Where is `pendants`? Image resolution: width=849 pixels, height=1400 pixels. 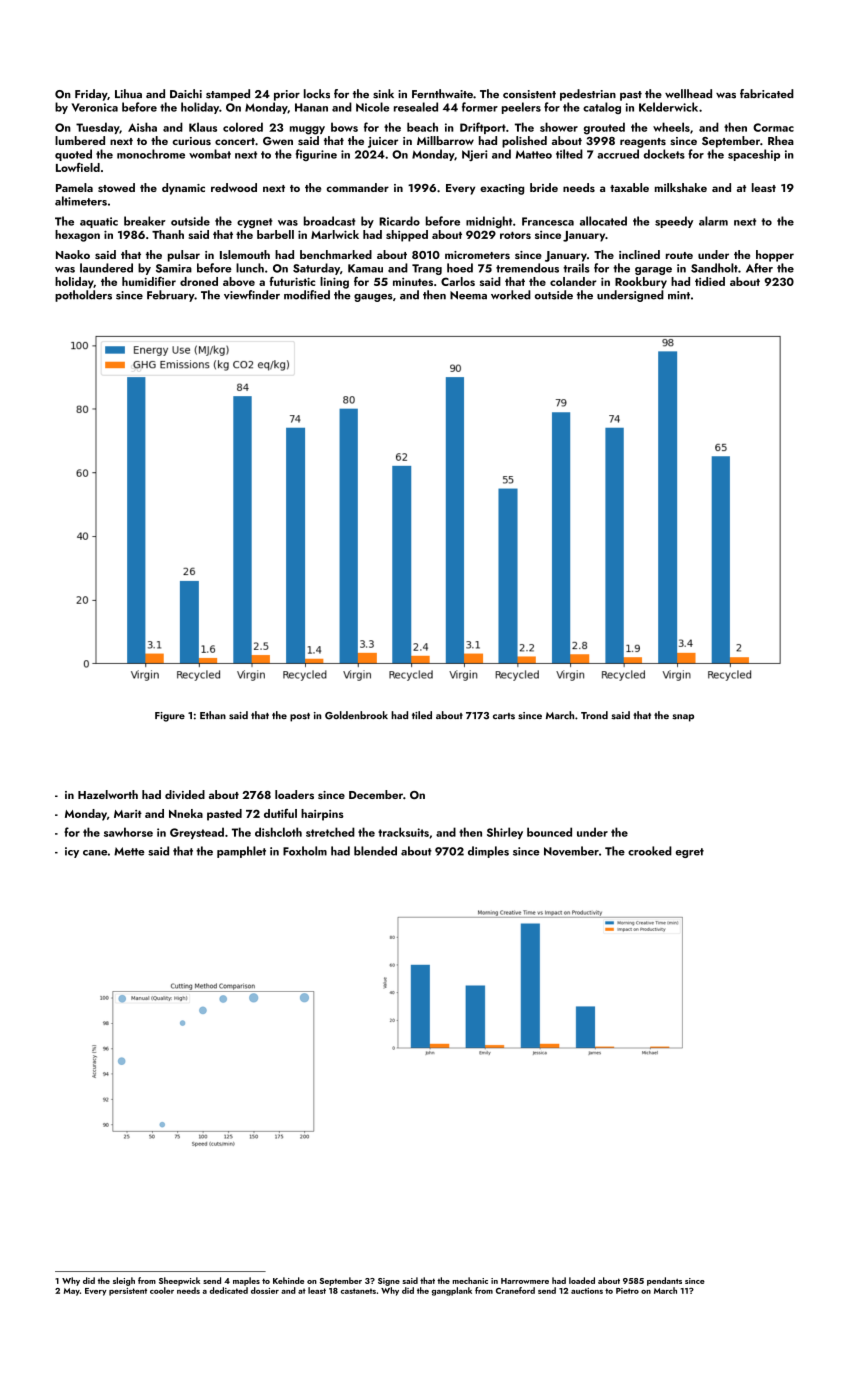
pendants is located at coordinates (664, 1281).
